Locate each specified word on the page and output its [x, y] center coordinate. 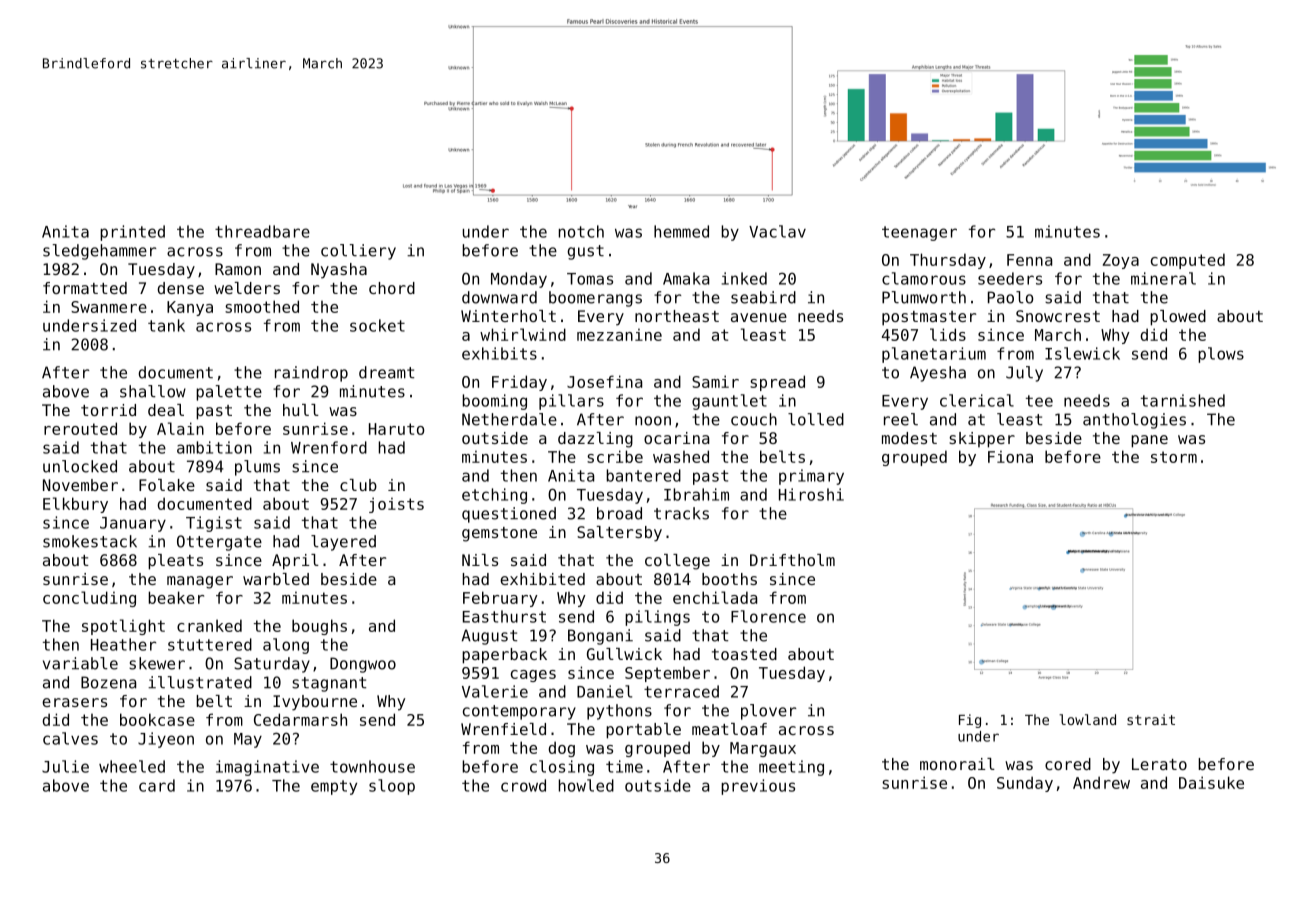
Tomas [590, 279]
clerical [977, 400]
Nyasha [339, 271]
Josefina [604, 381]
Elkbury [75, 505]
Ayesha [938, 374]
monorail [957, 764]
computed [1188, 261]
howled [586, 785]
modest [909, 438]
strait [1151, 719]
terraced [681, 691]
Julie [65, 766]
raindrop [311, 374]
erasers [74, 702]
